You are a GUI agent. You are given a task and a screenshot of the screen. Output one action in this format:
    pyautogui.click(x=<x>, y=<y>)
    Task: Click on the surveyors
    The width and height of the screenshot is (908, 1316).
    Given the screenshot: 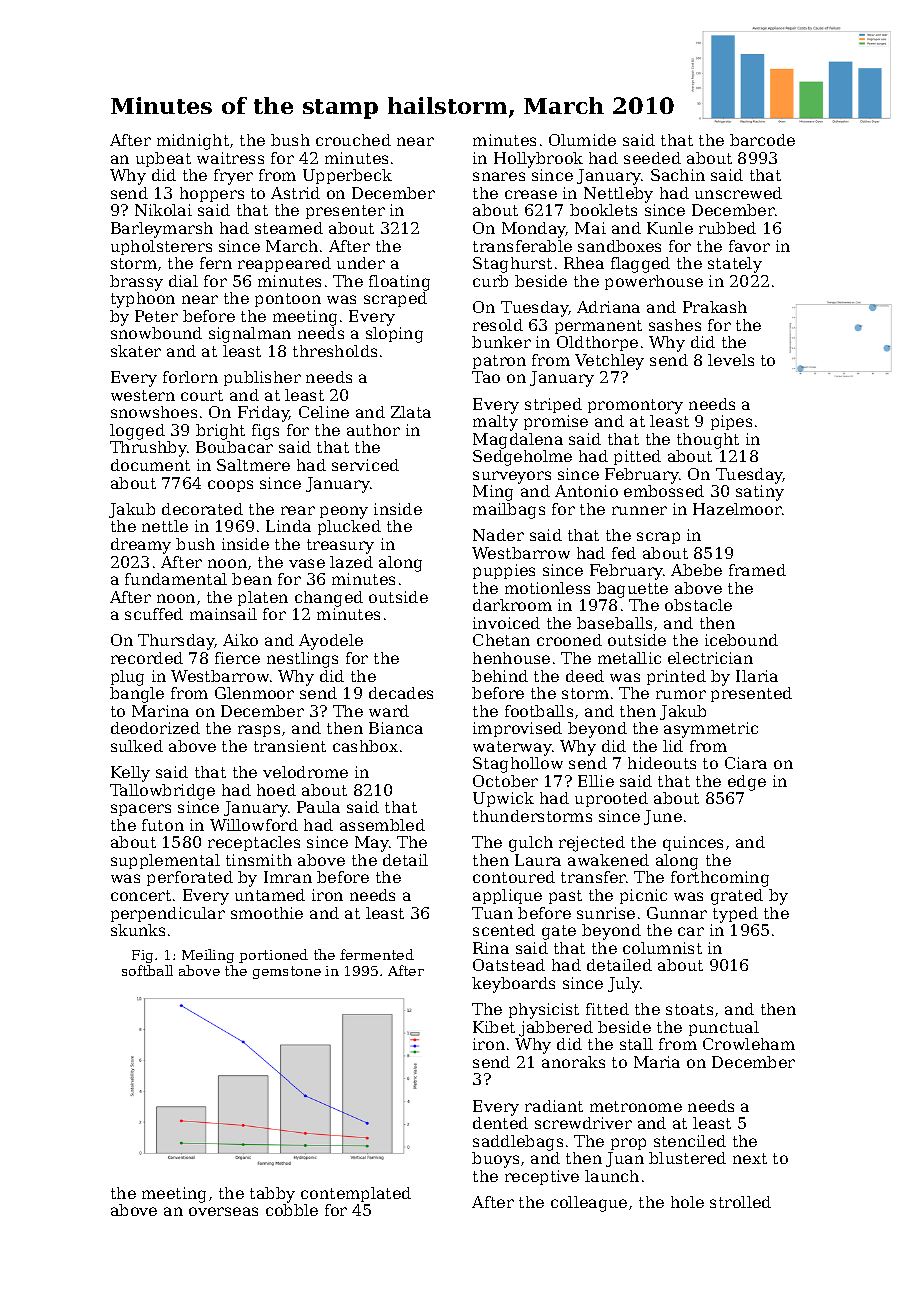 What is the action you would take?
    pyautogui.click(x=512, y=477)
